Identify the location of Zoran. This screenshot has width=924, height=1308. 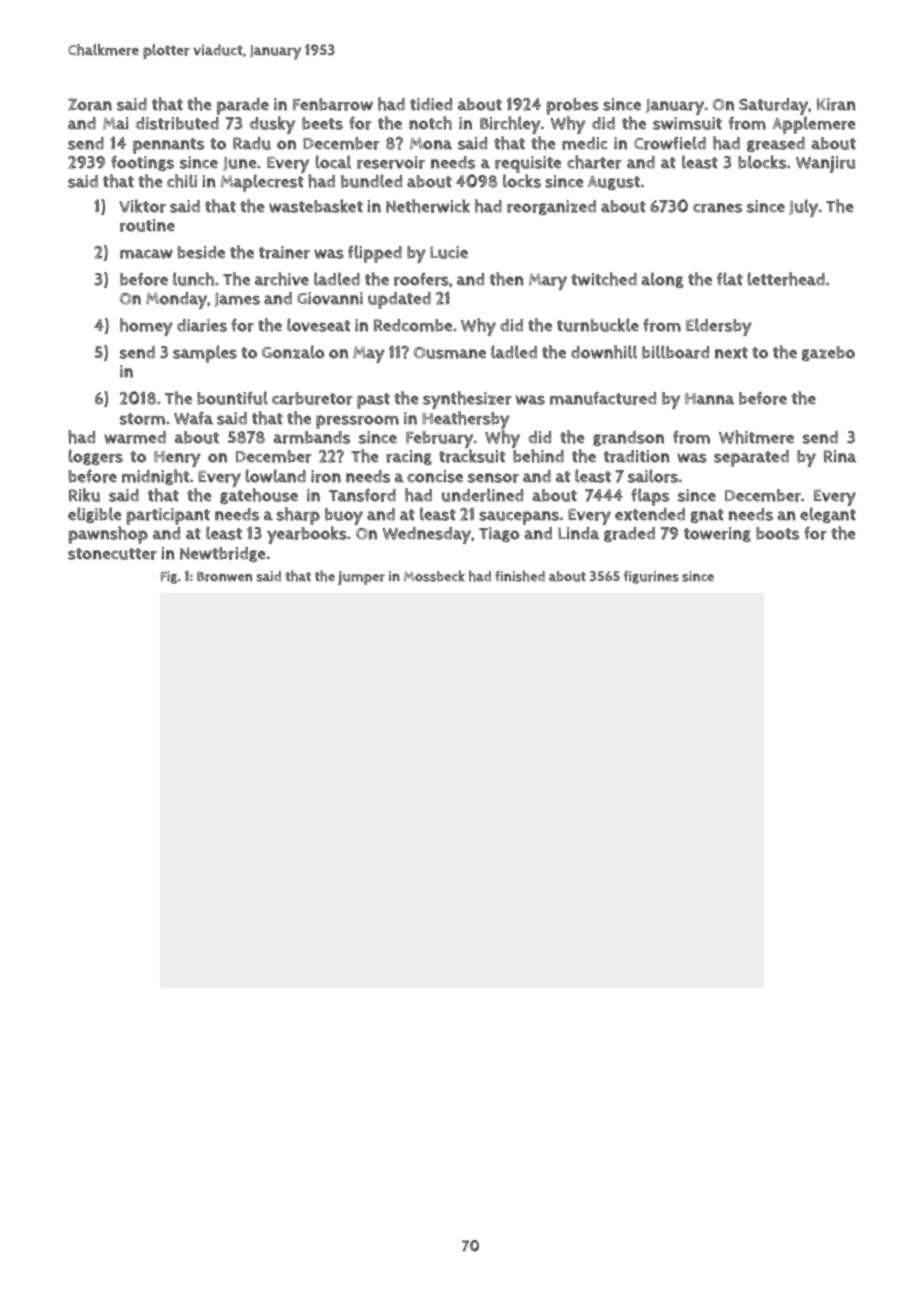
(90, 105).
